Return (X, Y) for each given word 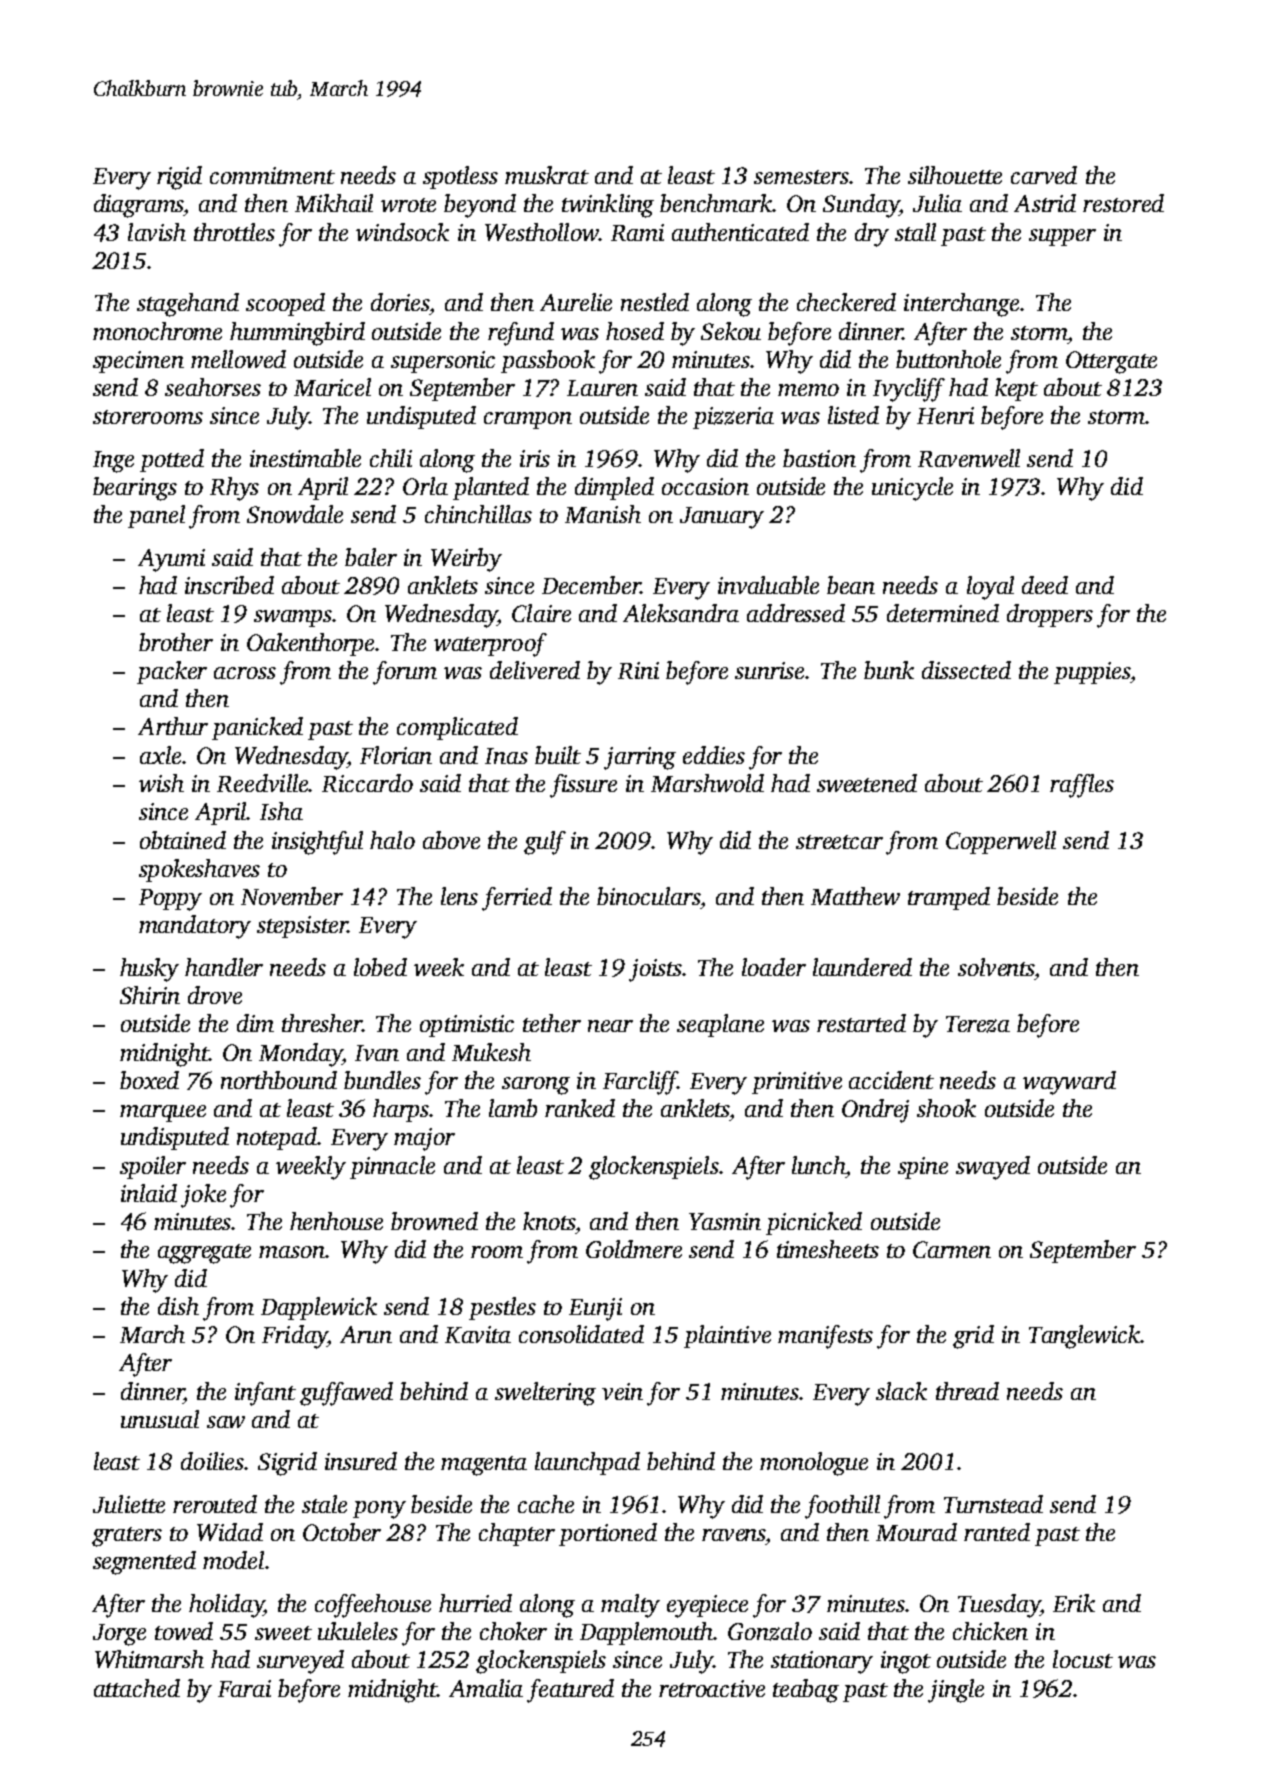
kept (1016, 389)
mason (292, 1252)
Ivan (377, 1053)
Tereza (978, 1024)
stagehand (188, 305)
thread (967, 1391)
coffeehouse (373, 1606)
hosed (635, 331)
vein (622, 1391)
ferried (517, 899)
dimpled (614, 488)
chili (391, 458)
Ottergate (1111, 362)
